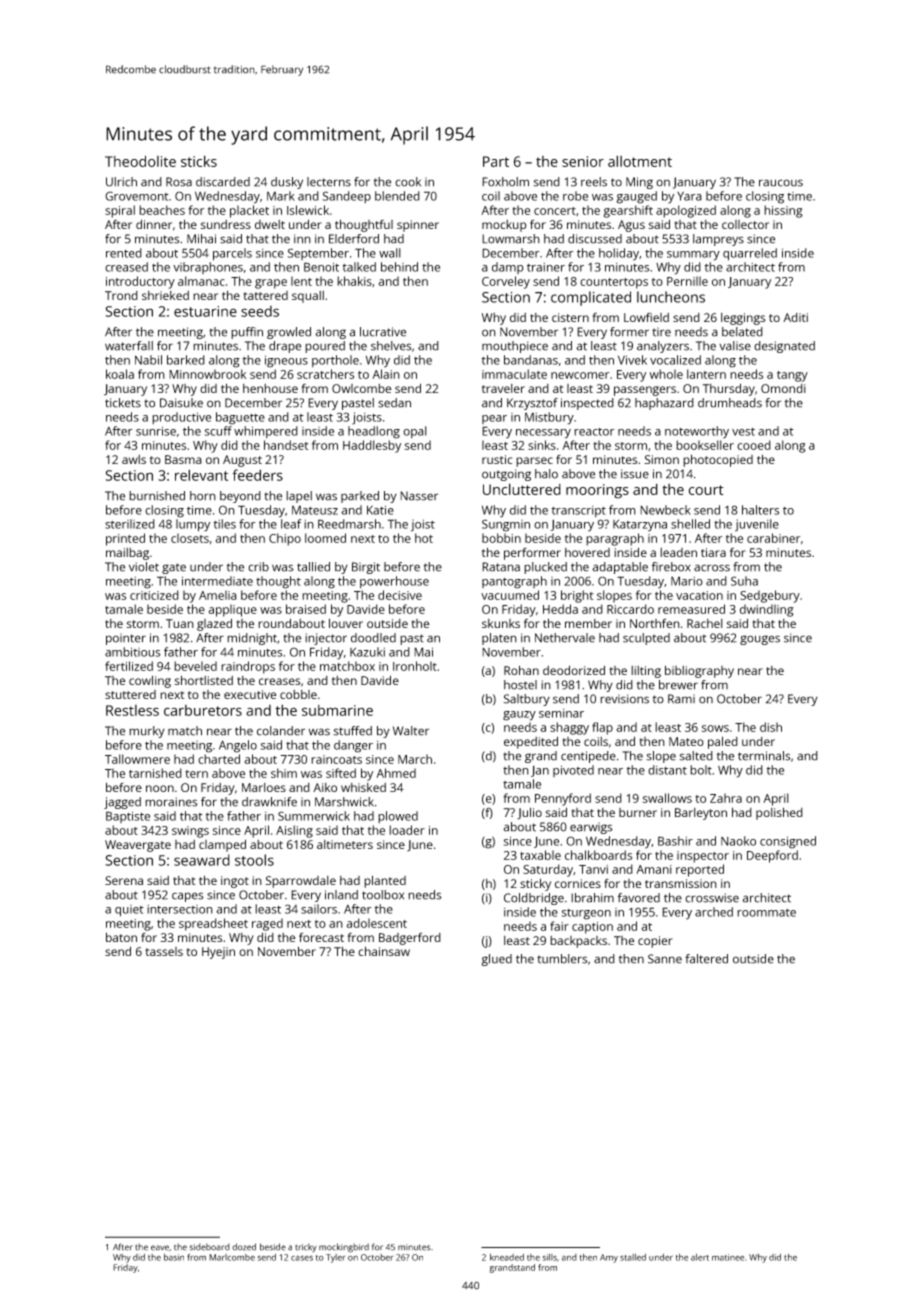  What do you see at coordinates (174, 1257) in the page?
I see `basin` at bounding box center [174, 1257].
